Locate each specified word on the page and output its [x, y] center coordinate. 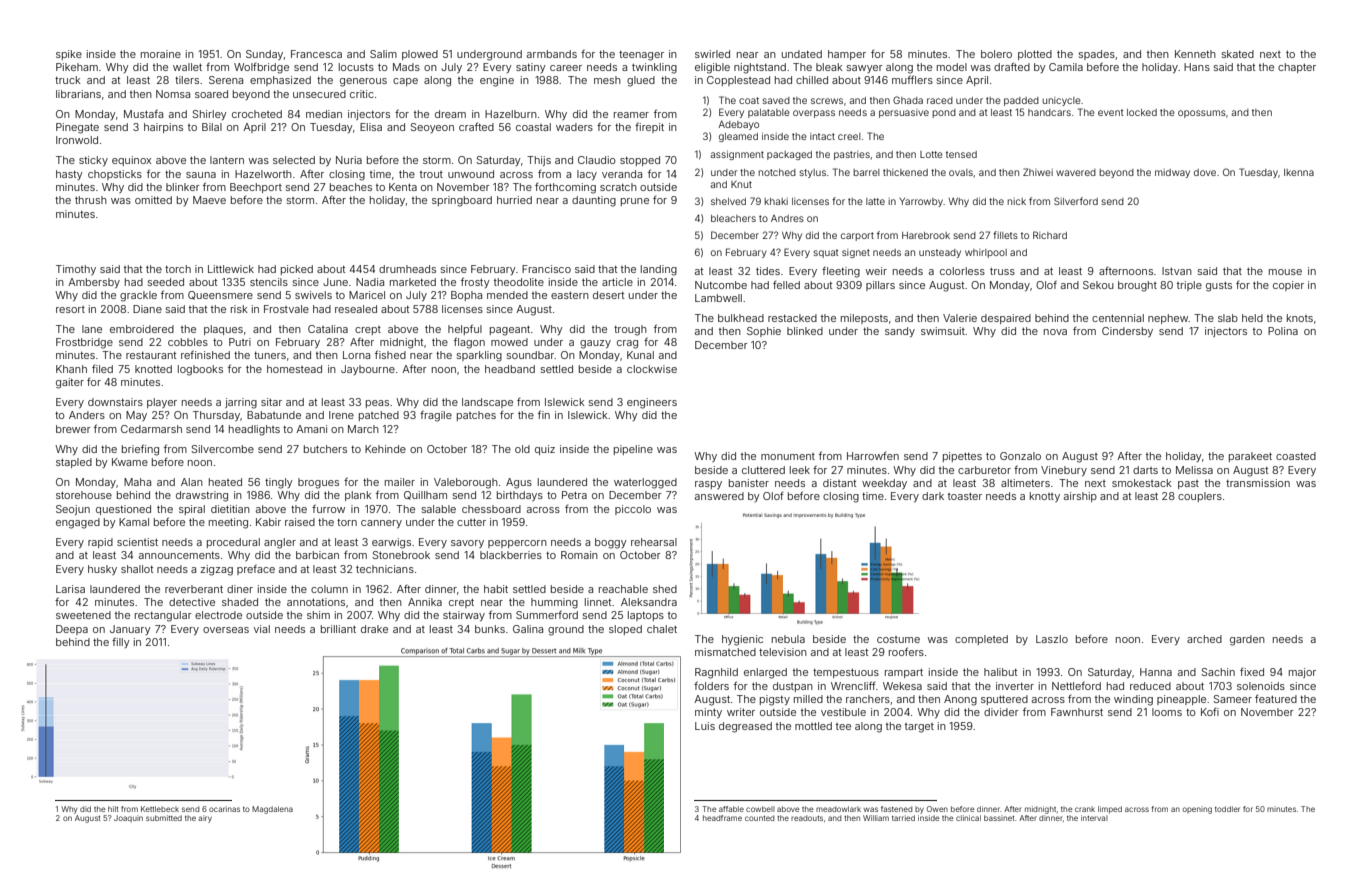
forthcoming [565, 188]
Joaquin [128, 819]
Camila [1066, 67]
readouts [807, 818]
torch [178, 269]
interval [1094, 818]
